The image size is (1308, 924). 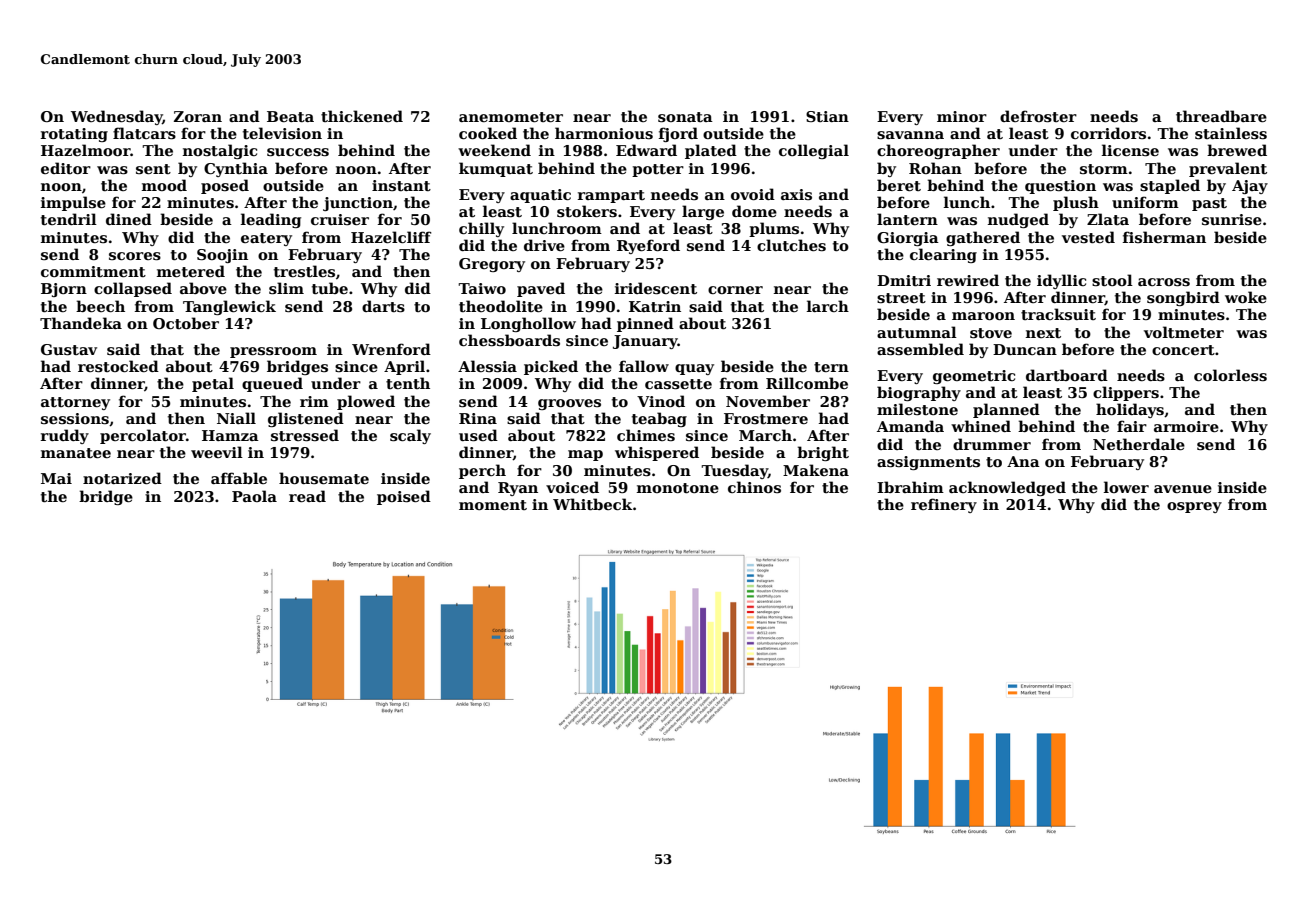 What do you see at coordinates (254, 496) in the screenshot?
I see `Paola` at bounding box center [254, 496].
